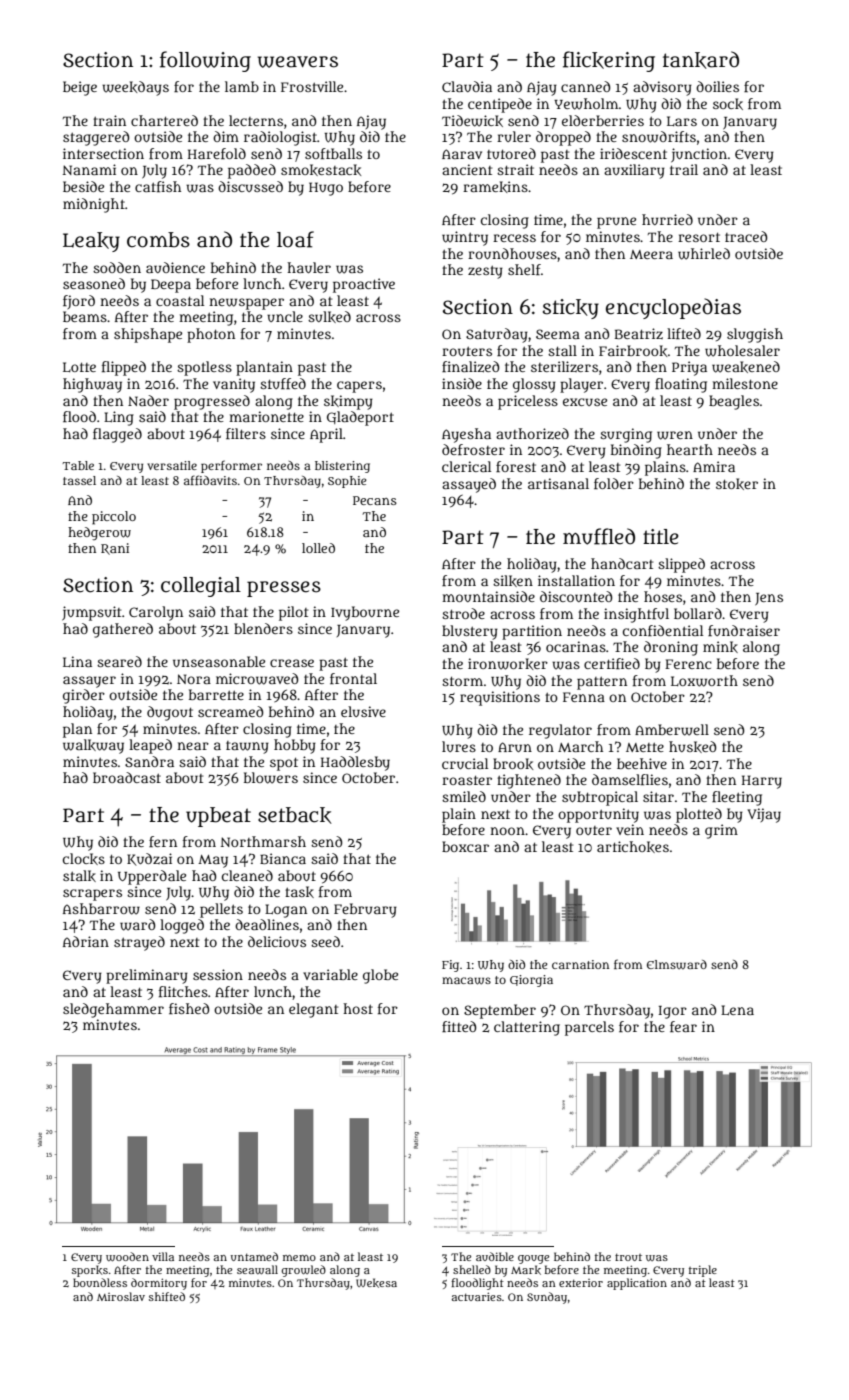 This image has width=849, height=1400. Describe the element at coordinates (658, 796) in the image. I see `sitar` at that location.
